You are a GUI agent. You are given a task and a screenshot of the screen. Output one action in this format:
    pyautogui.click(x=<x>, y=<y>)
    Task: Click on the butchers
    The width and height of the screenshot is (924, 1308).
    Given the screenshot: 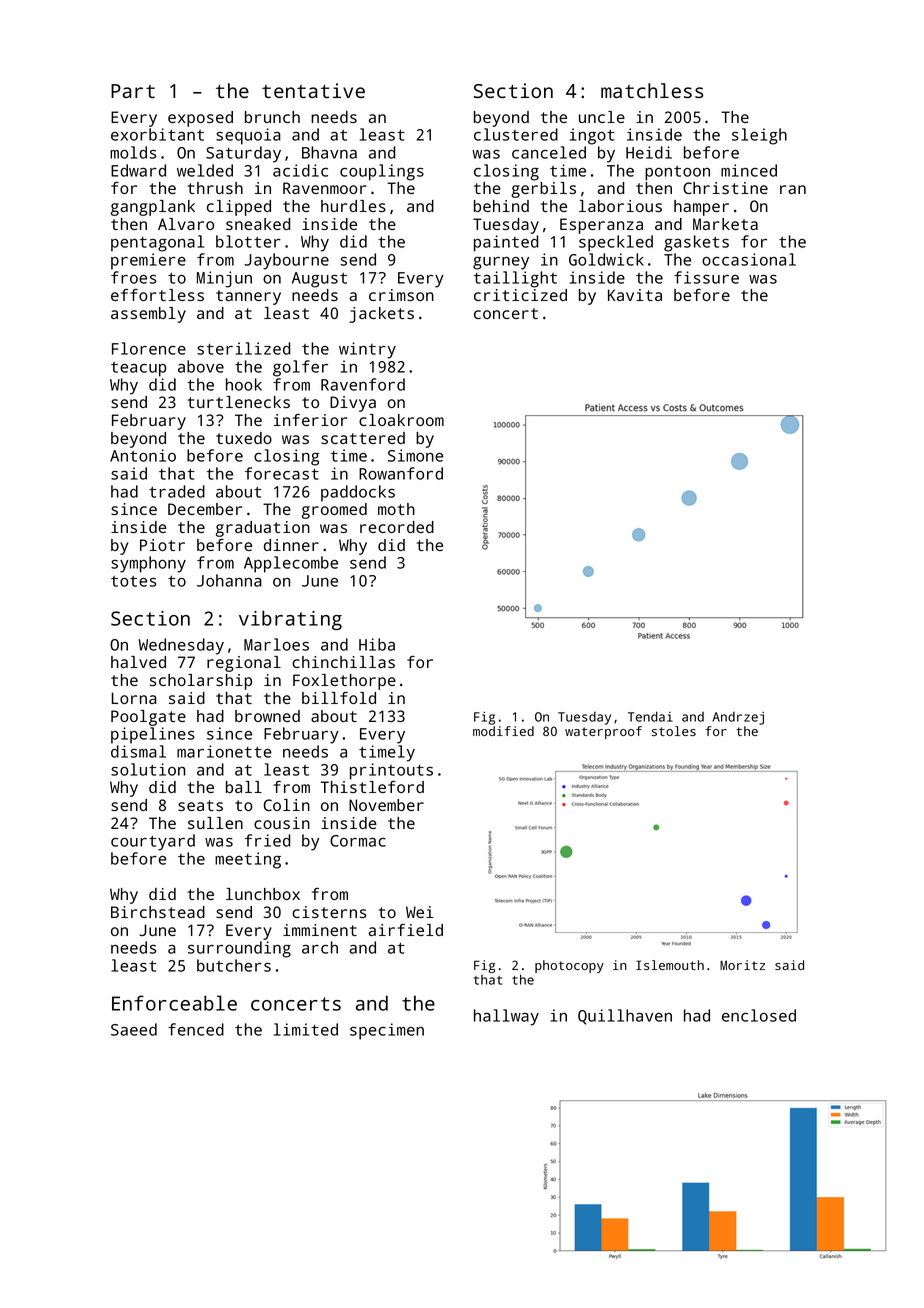 What is the action you would take?
    pyautogui.click(x=234, y=965)
